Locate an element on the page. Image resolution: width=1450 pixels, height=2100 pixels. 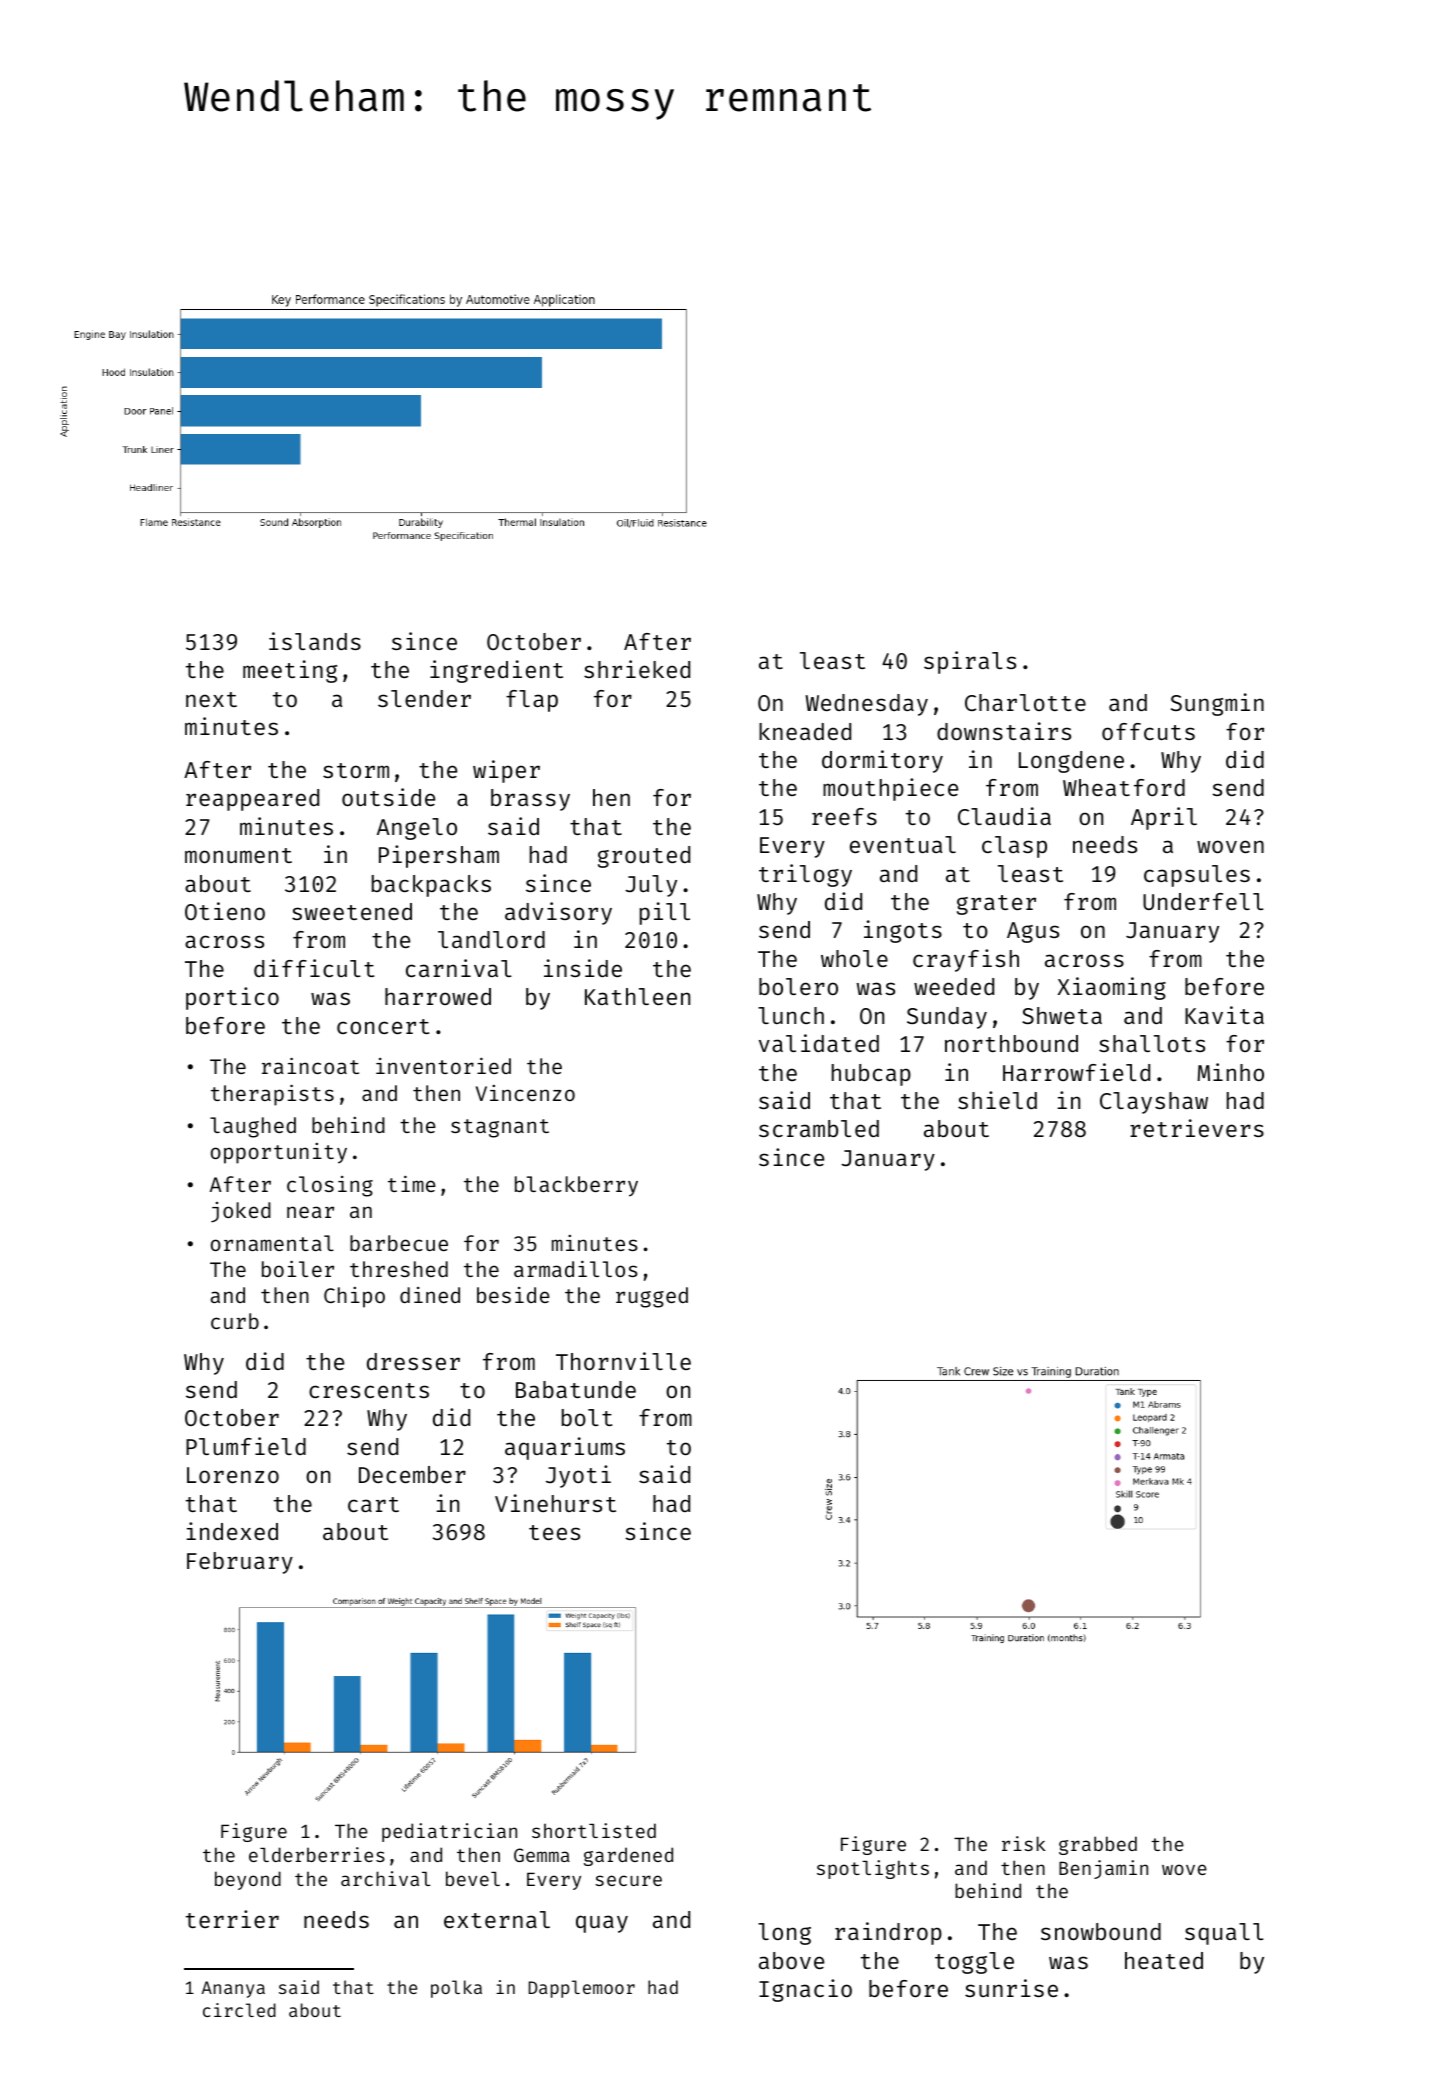
shortlisted is located at coordinates (594, 1830).
